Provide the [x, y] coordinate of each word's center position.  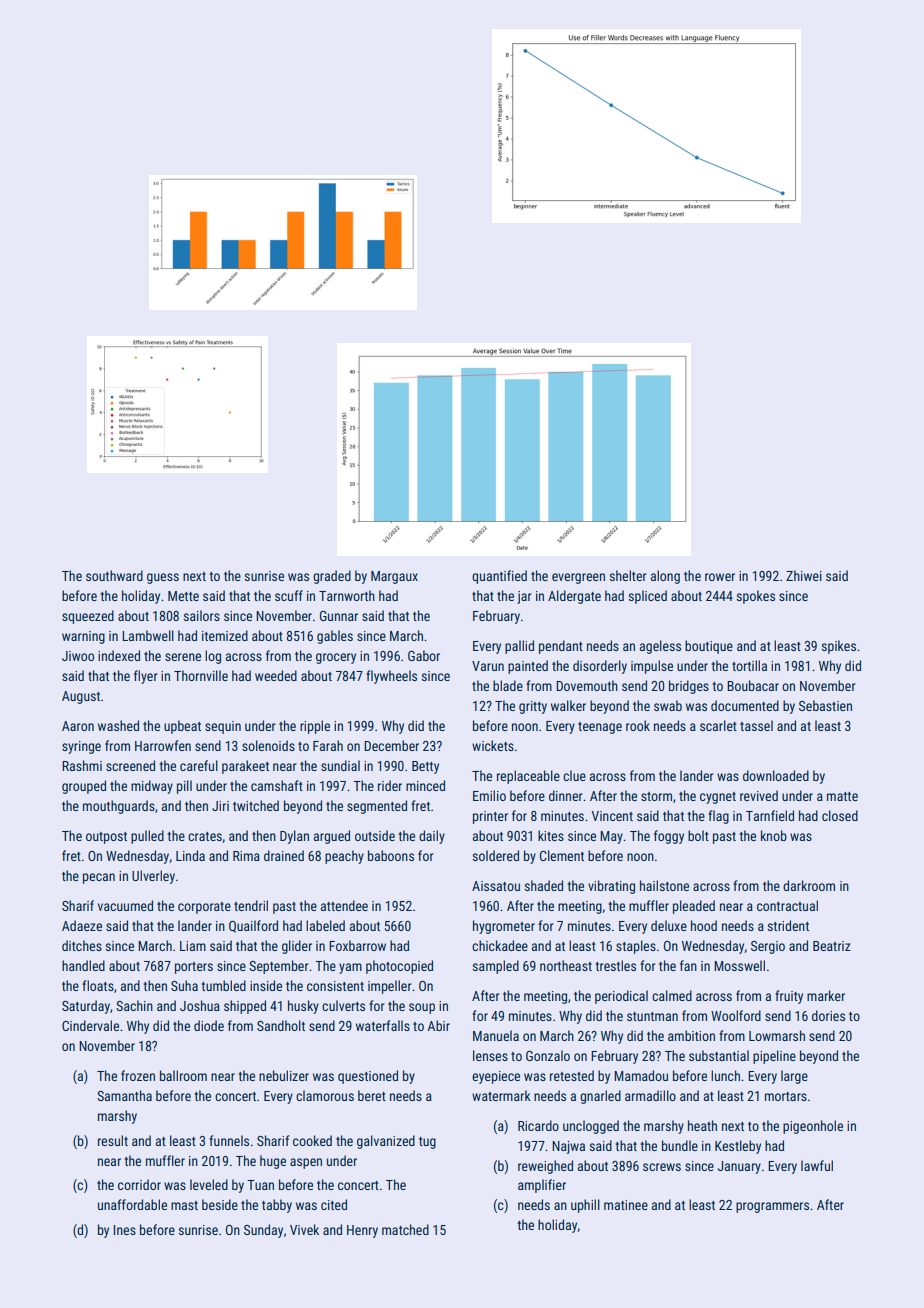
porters [194, 968]
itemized [225, 635]
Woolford [736, 1015]
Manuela [496, 1035]
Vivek [304, 1229]
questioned [368, 1077]
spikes [839, 647]
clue [574, 775]
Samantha [124, 1095]
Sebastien [825, 705]
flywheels [391, 677]
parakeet [245, 767]
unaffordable [132, 1204]
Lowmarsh [777, 1035]
